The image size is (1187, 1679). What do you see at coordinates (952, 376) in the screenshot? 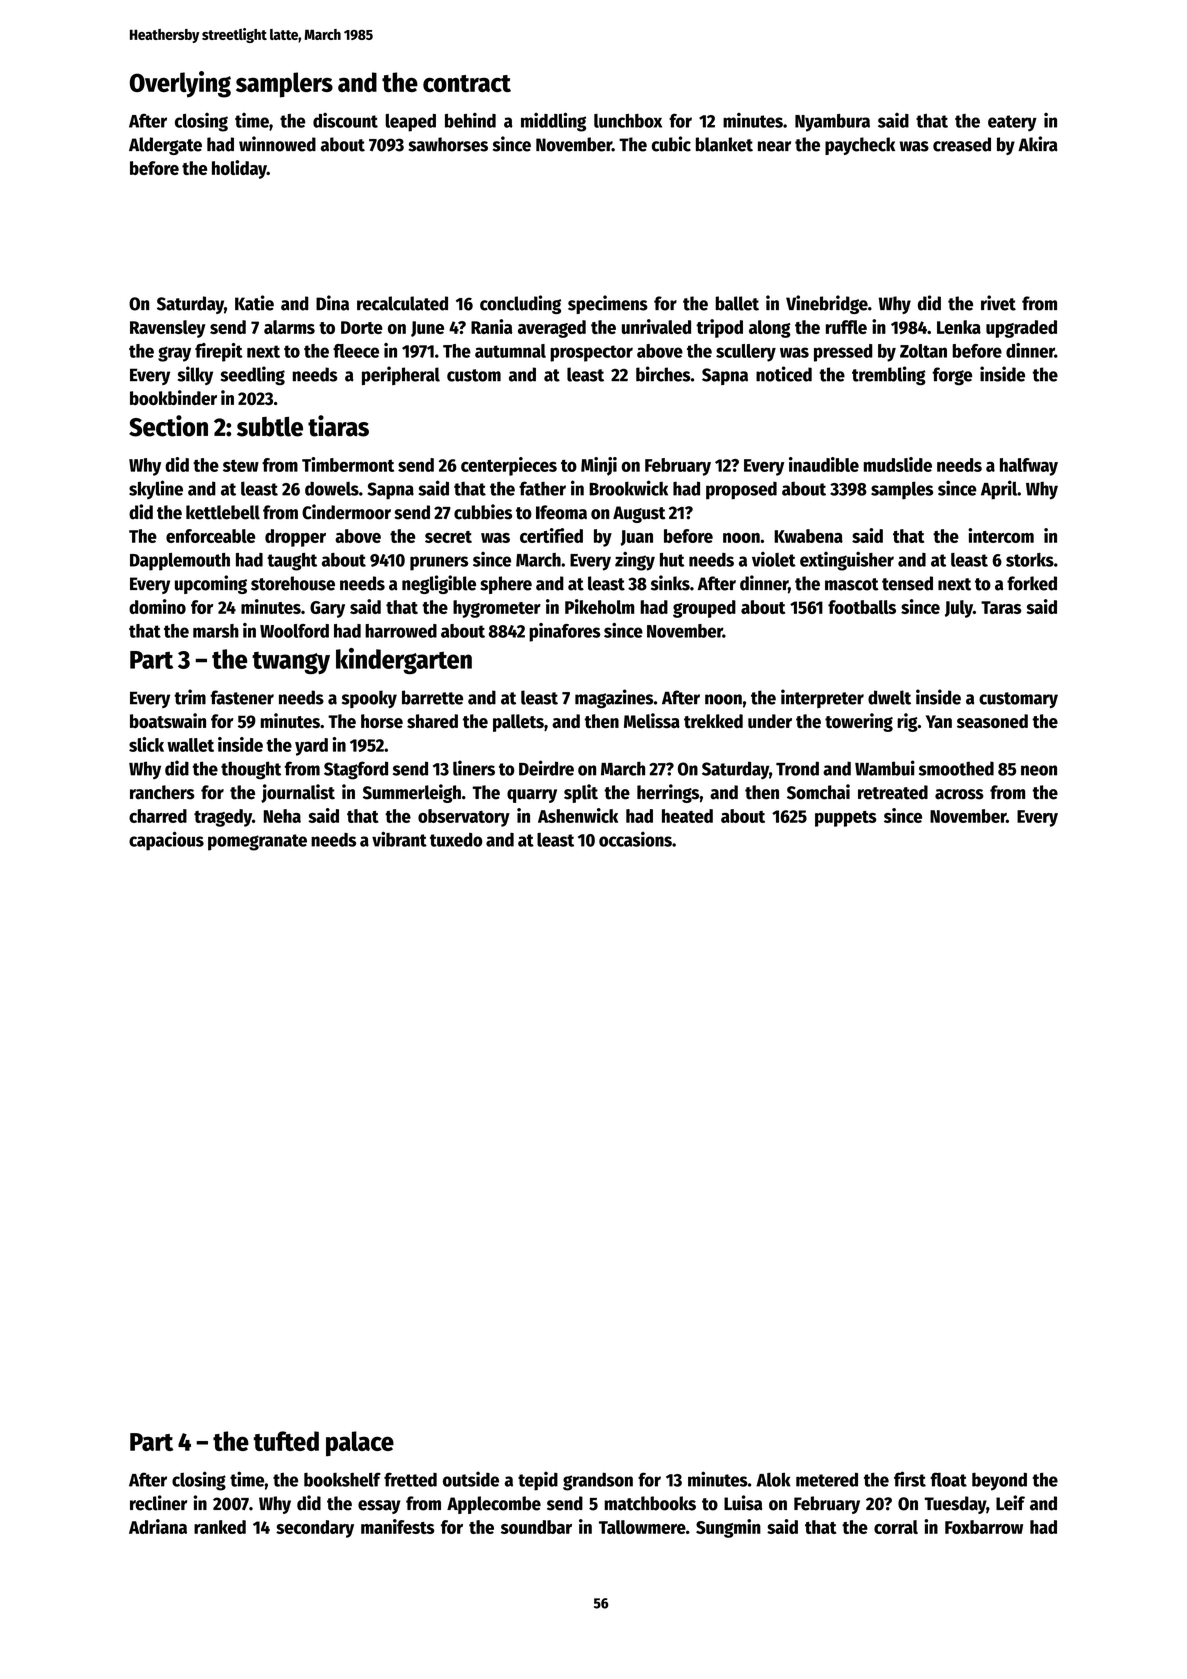
I see `forge` at bounding box center [952, 376].
